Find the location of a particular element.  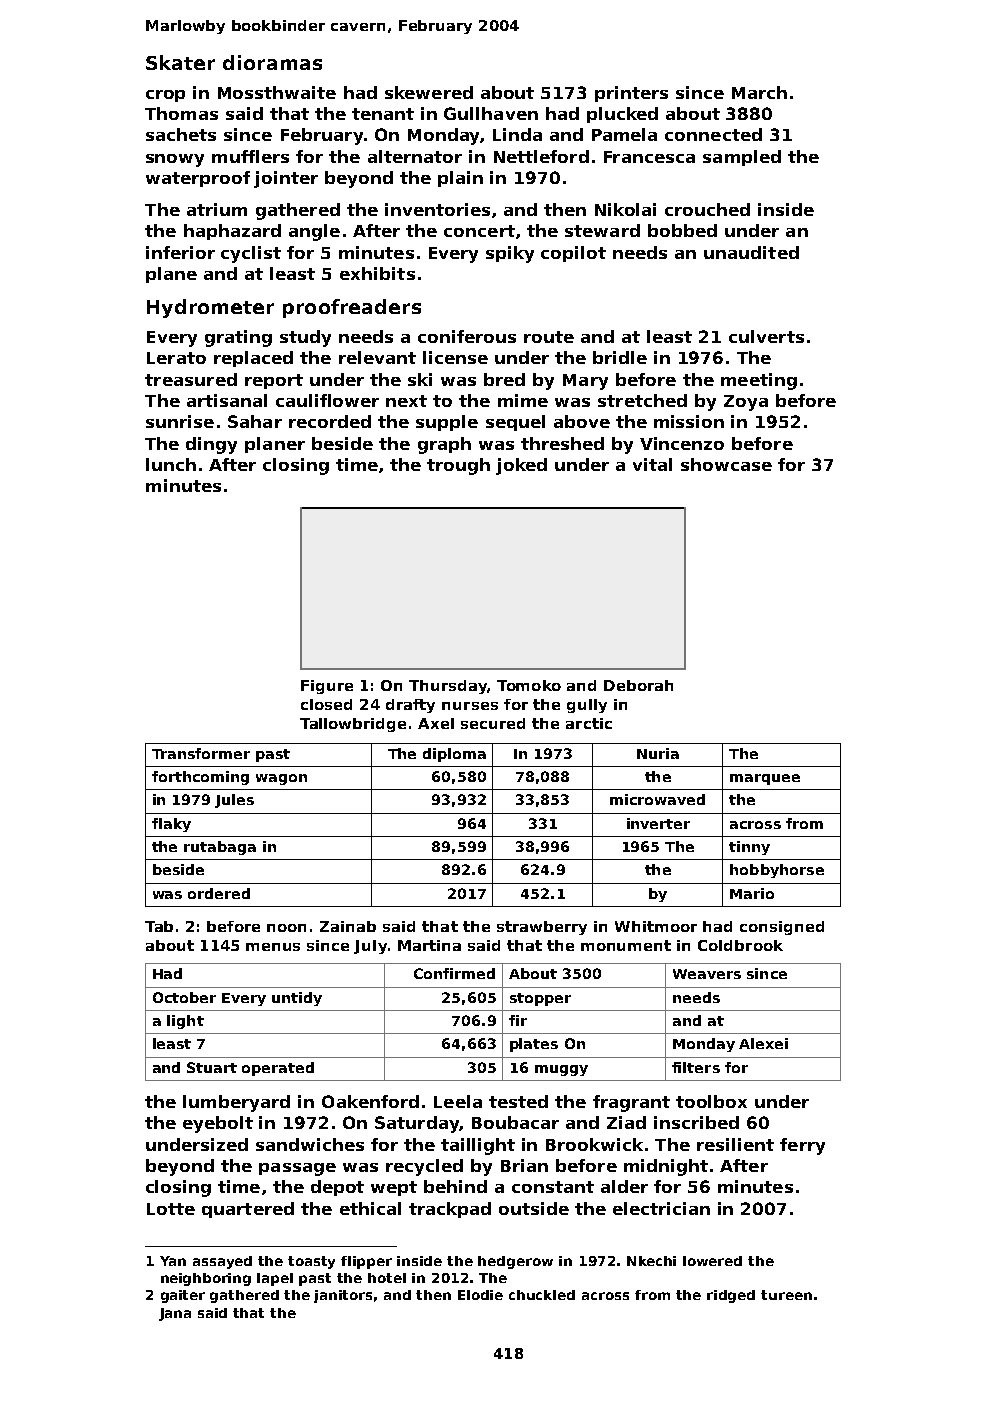

ridged is located at coordinates (731, 1296).
